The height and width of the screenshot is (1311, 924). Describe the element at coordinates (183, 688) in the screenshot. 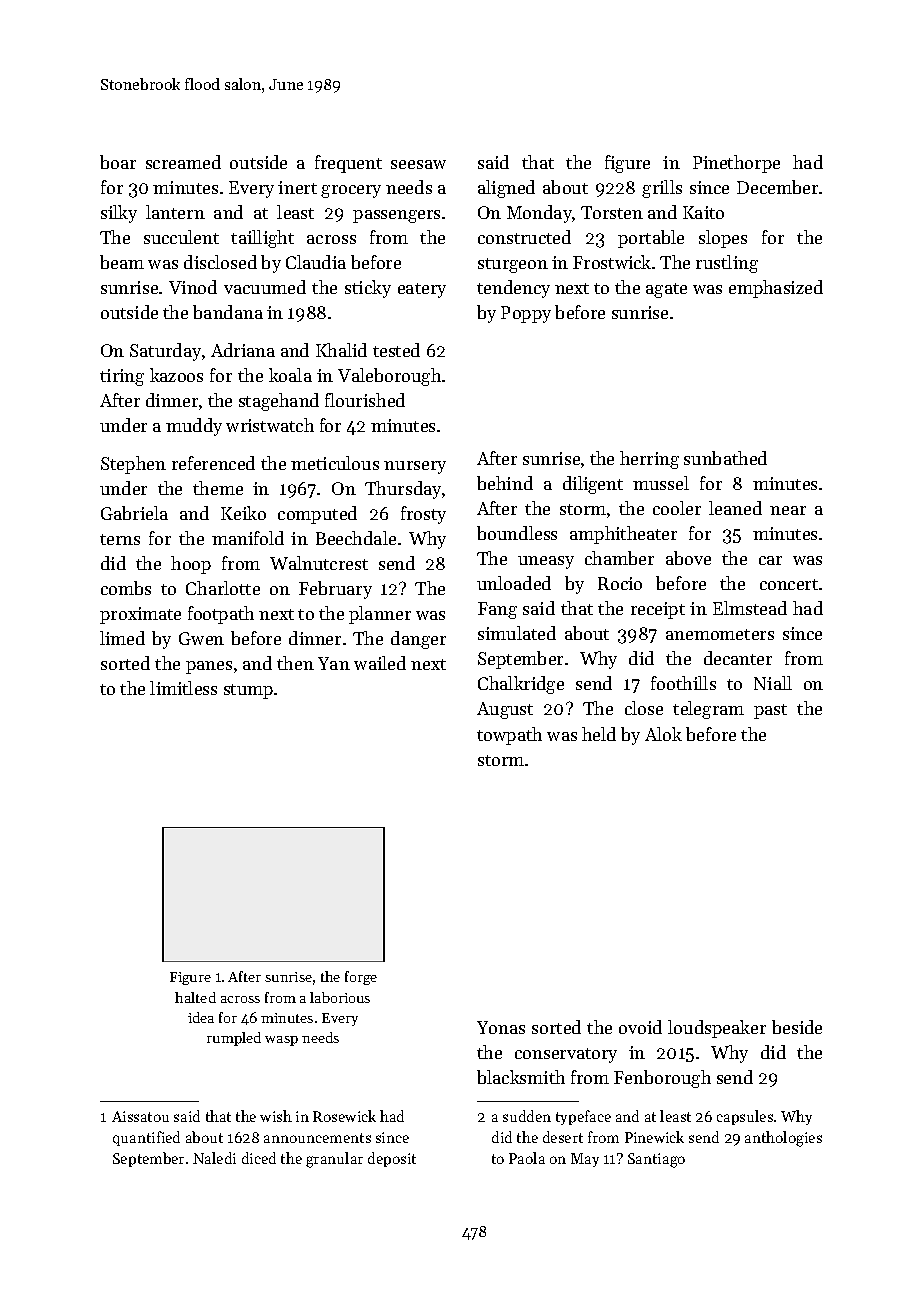

I see `limitless` at that location.
